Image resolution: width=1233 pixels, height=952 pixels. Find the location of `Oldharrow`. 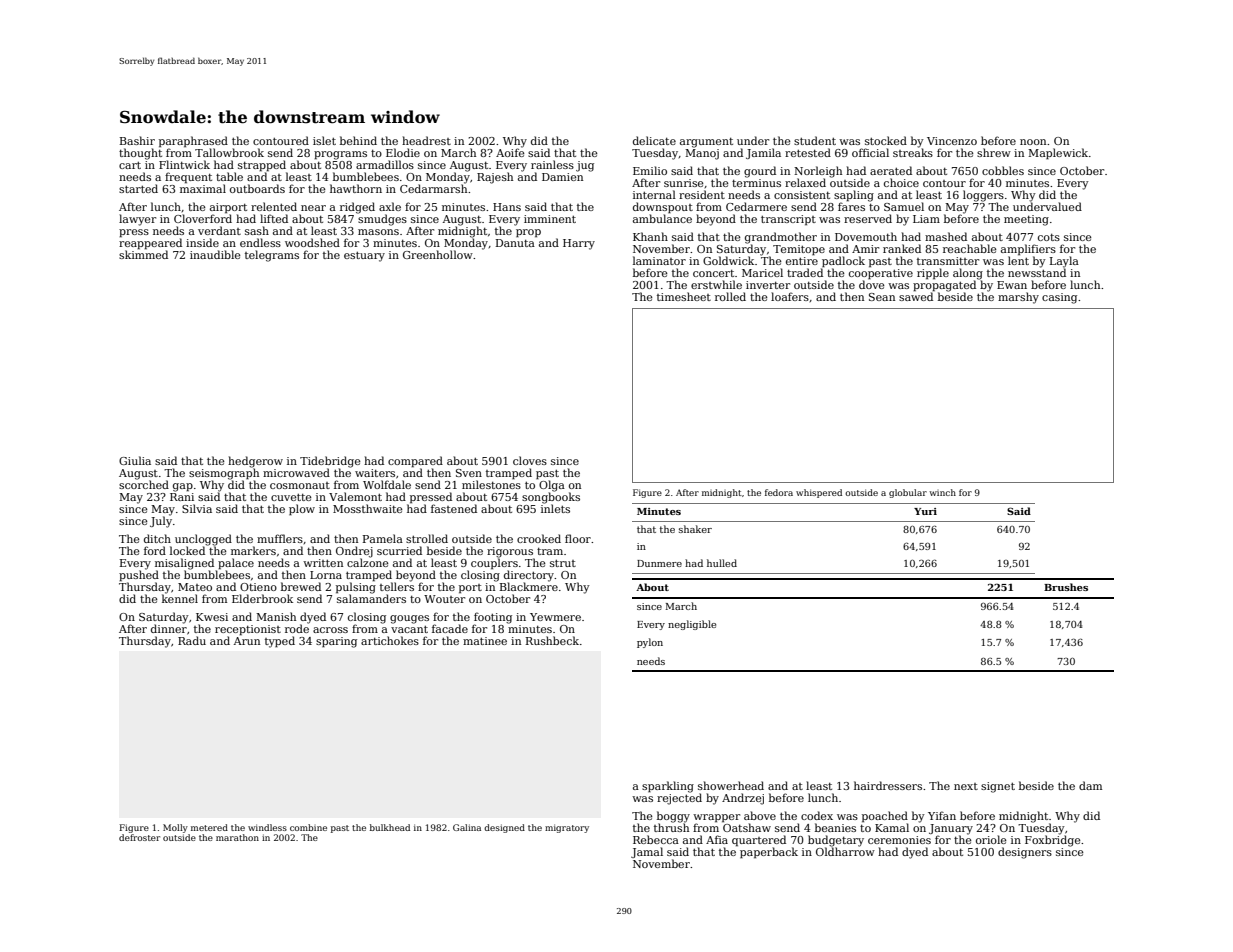

Oldharrow is located at coordinates (845, 851).
